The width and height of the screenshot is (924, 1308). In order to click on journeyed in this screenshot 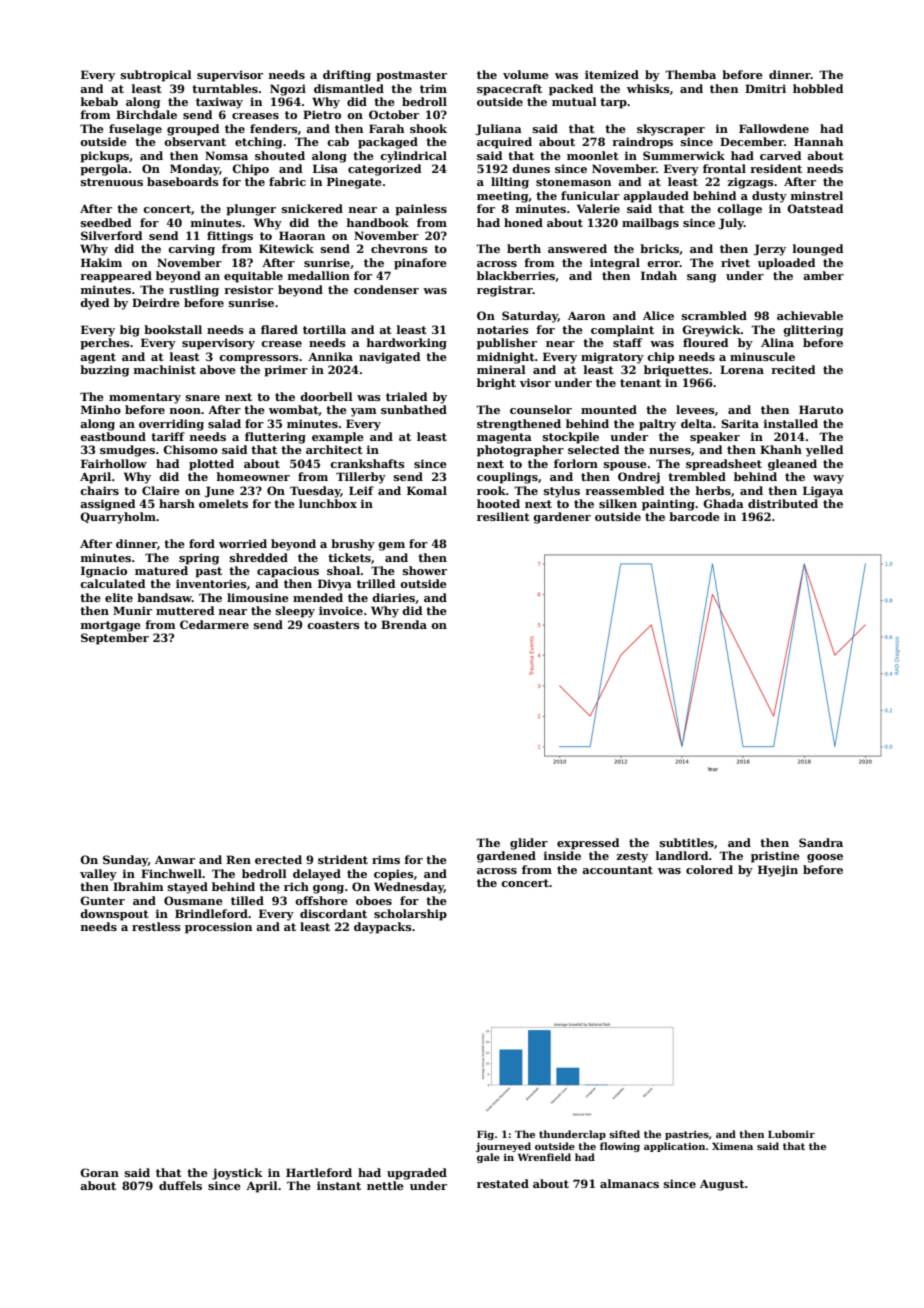, I will do `click(503, 1147)`.
